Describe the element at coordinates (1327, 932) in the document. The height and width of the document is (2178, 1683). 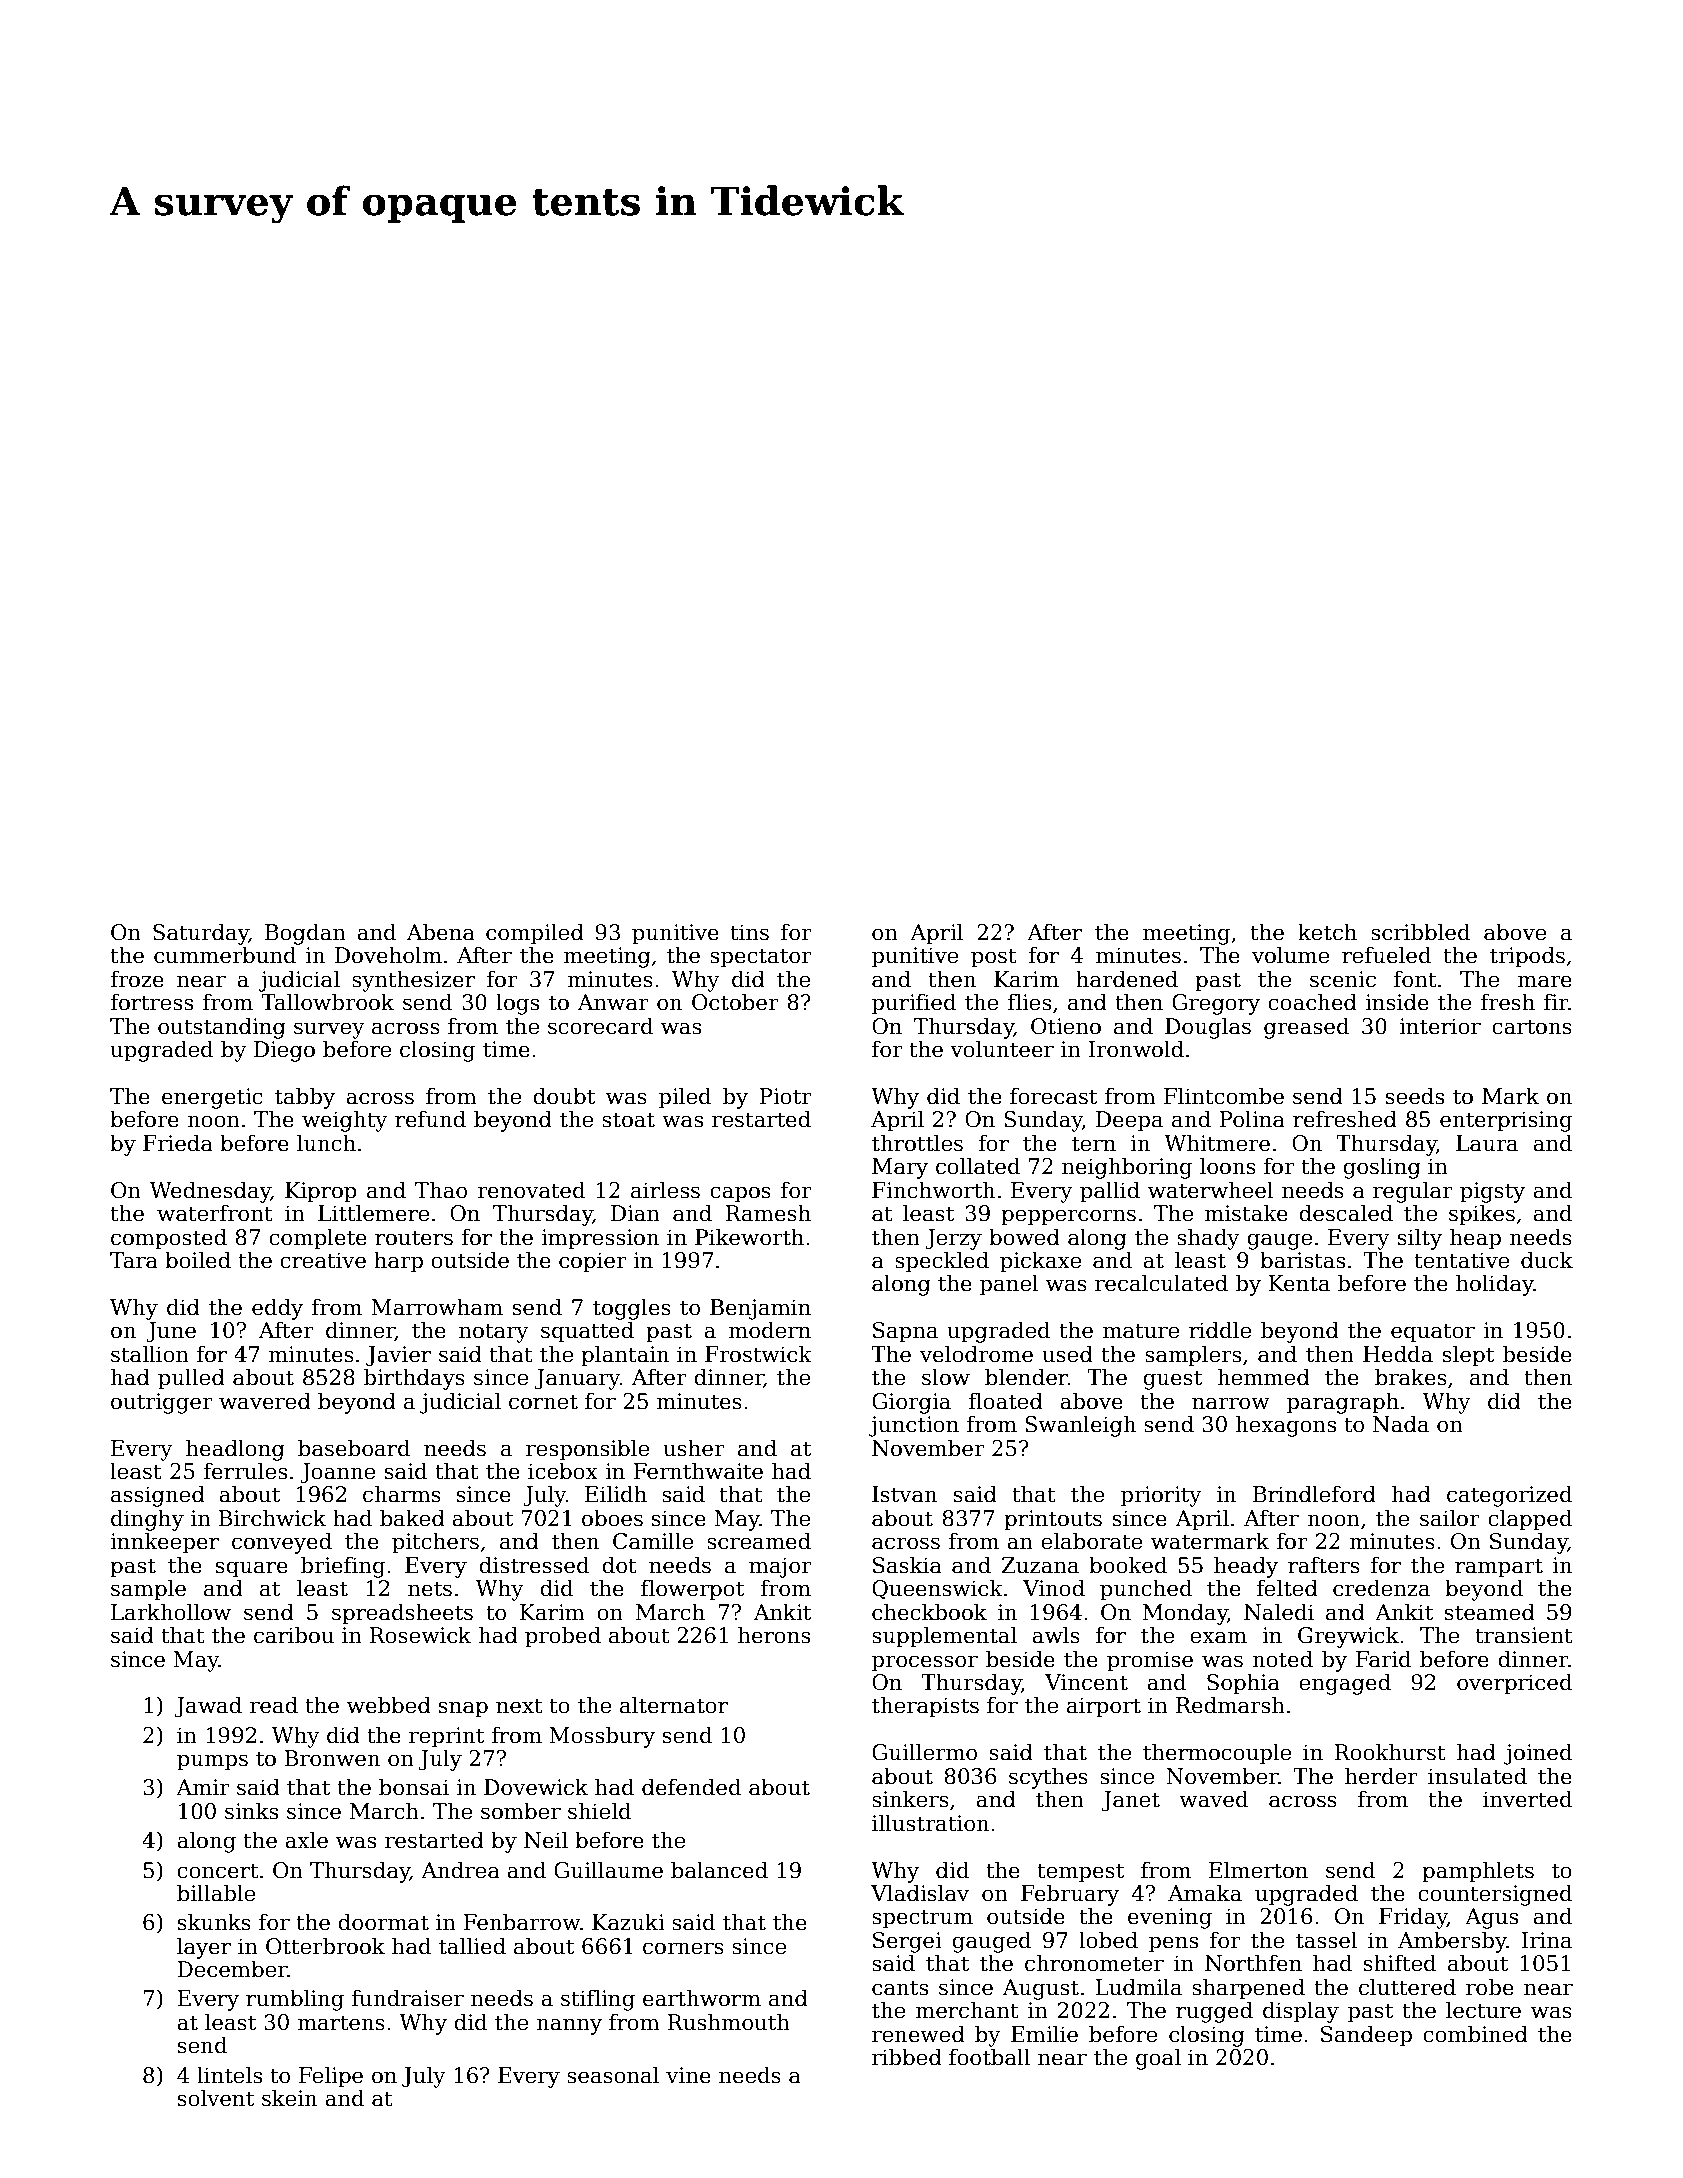
I see `ketch` at that location.
